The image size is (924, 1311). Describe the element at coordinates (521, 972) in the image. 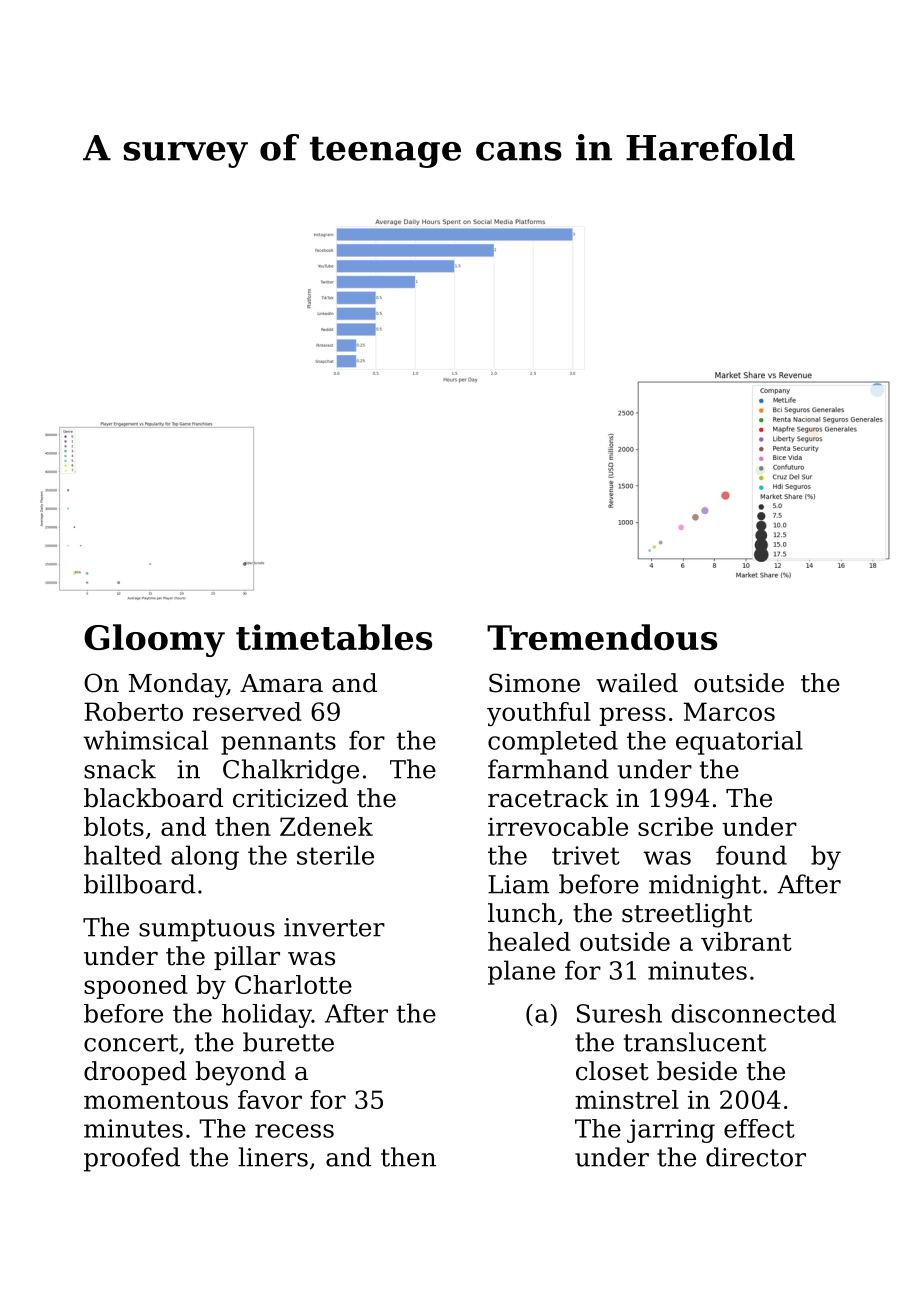

I see `plane` at that location.
